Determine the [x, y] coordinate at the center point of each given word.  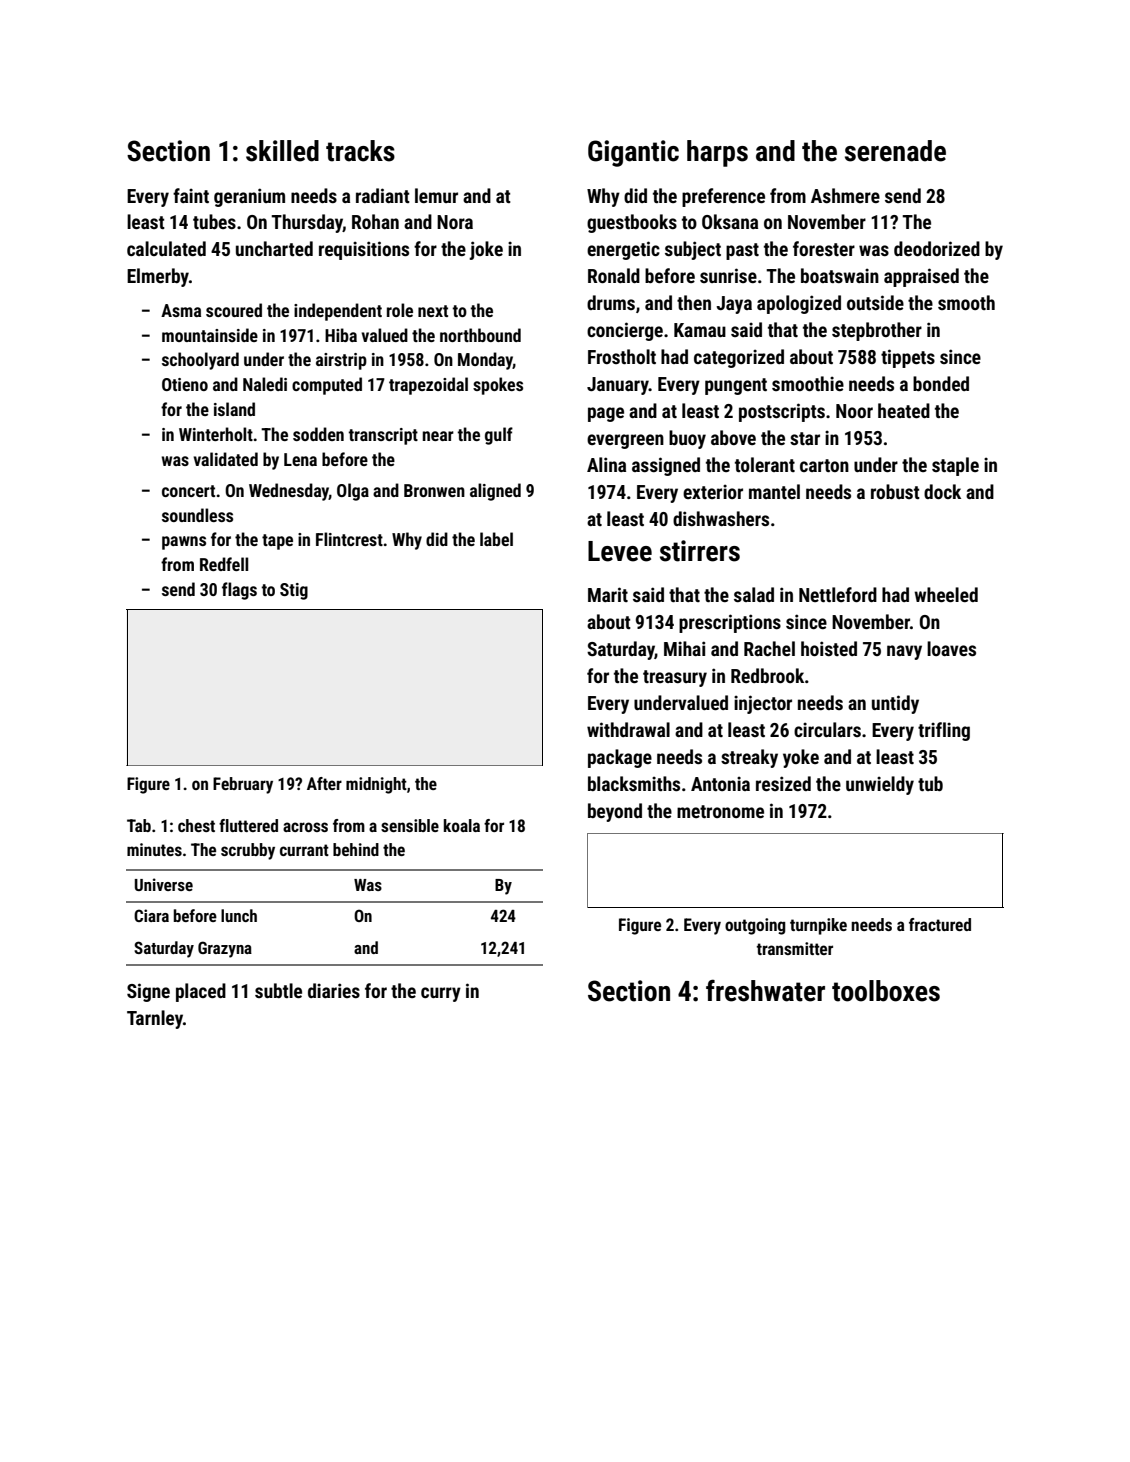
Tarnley [155, 1019]
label [496, 539]
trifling [944, 731]
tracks [360, 151]
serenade [895, 151]
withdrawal [628, 729]
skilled [282, 151]
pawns [184, 543]
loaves [951, 648]
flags [239, 591]
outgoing [755, 926]
